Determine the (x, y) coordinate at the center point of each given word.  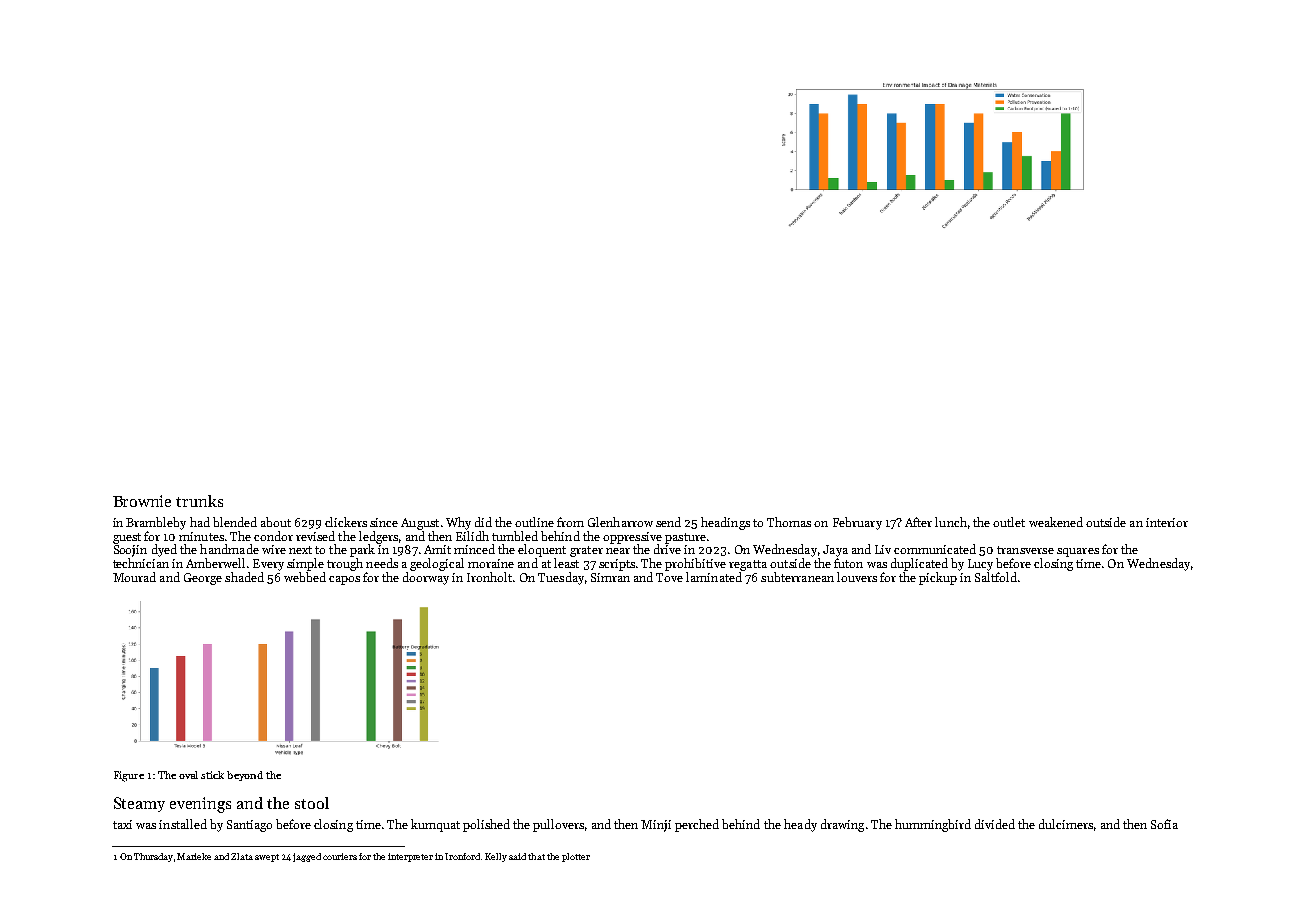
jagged (307, 857)
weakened (1056, 522)
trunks (199, 501)
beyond (245, 776)
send (668, 522)
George (203, 579)
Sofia (1164, 824)
